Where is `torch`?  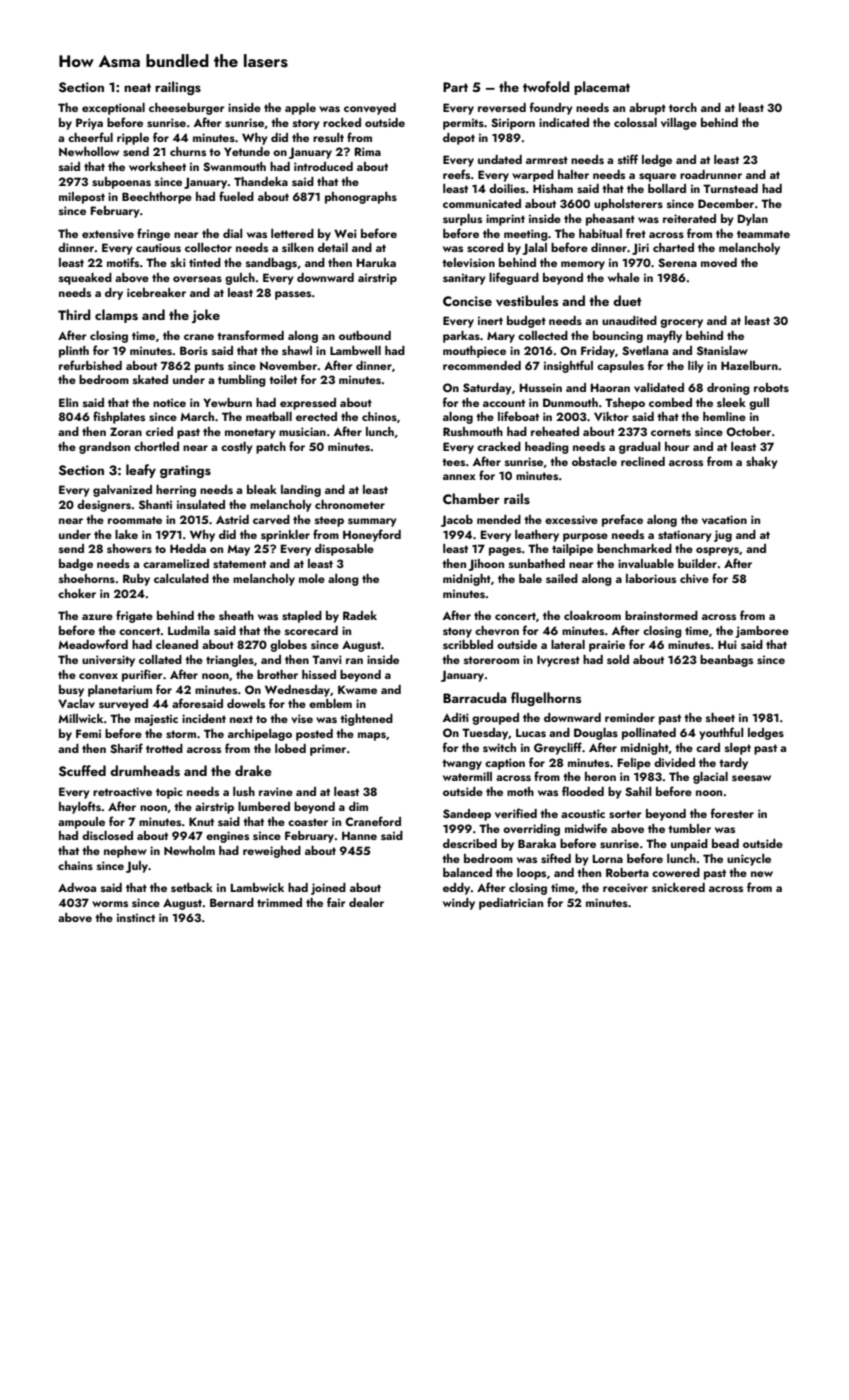 torch is located at coordinates (683, 107).
